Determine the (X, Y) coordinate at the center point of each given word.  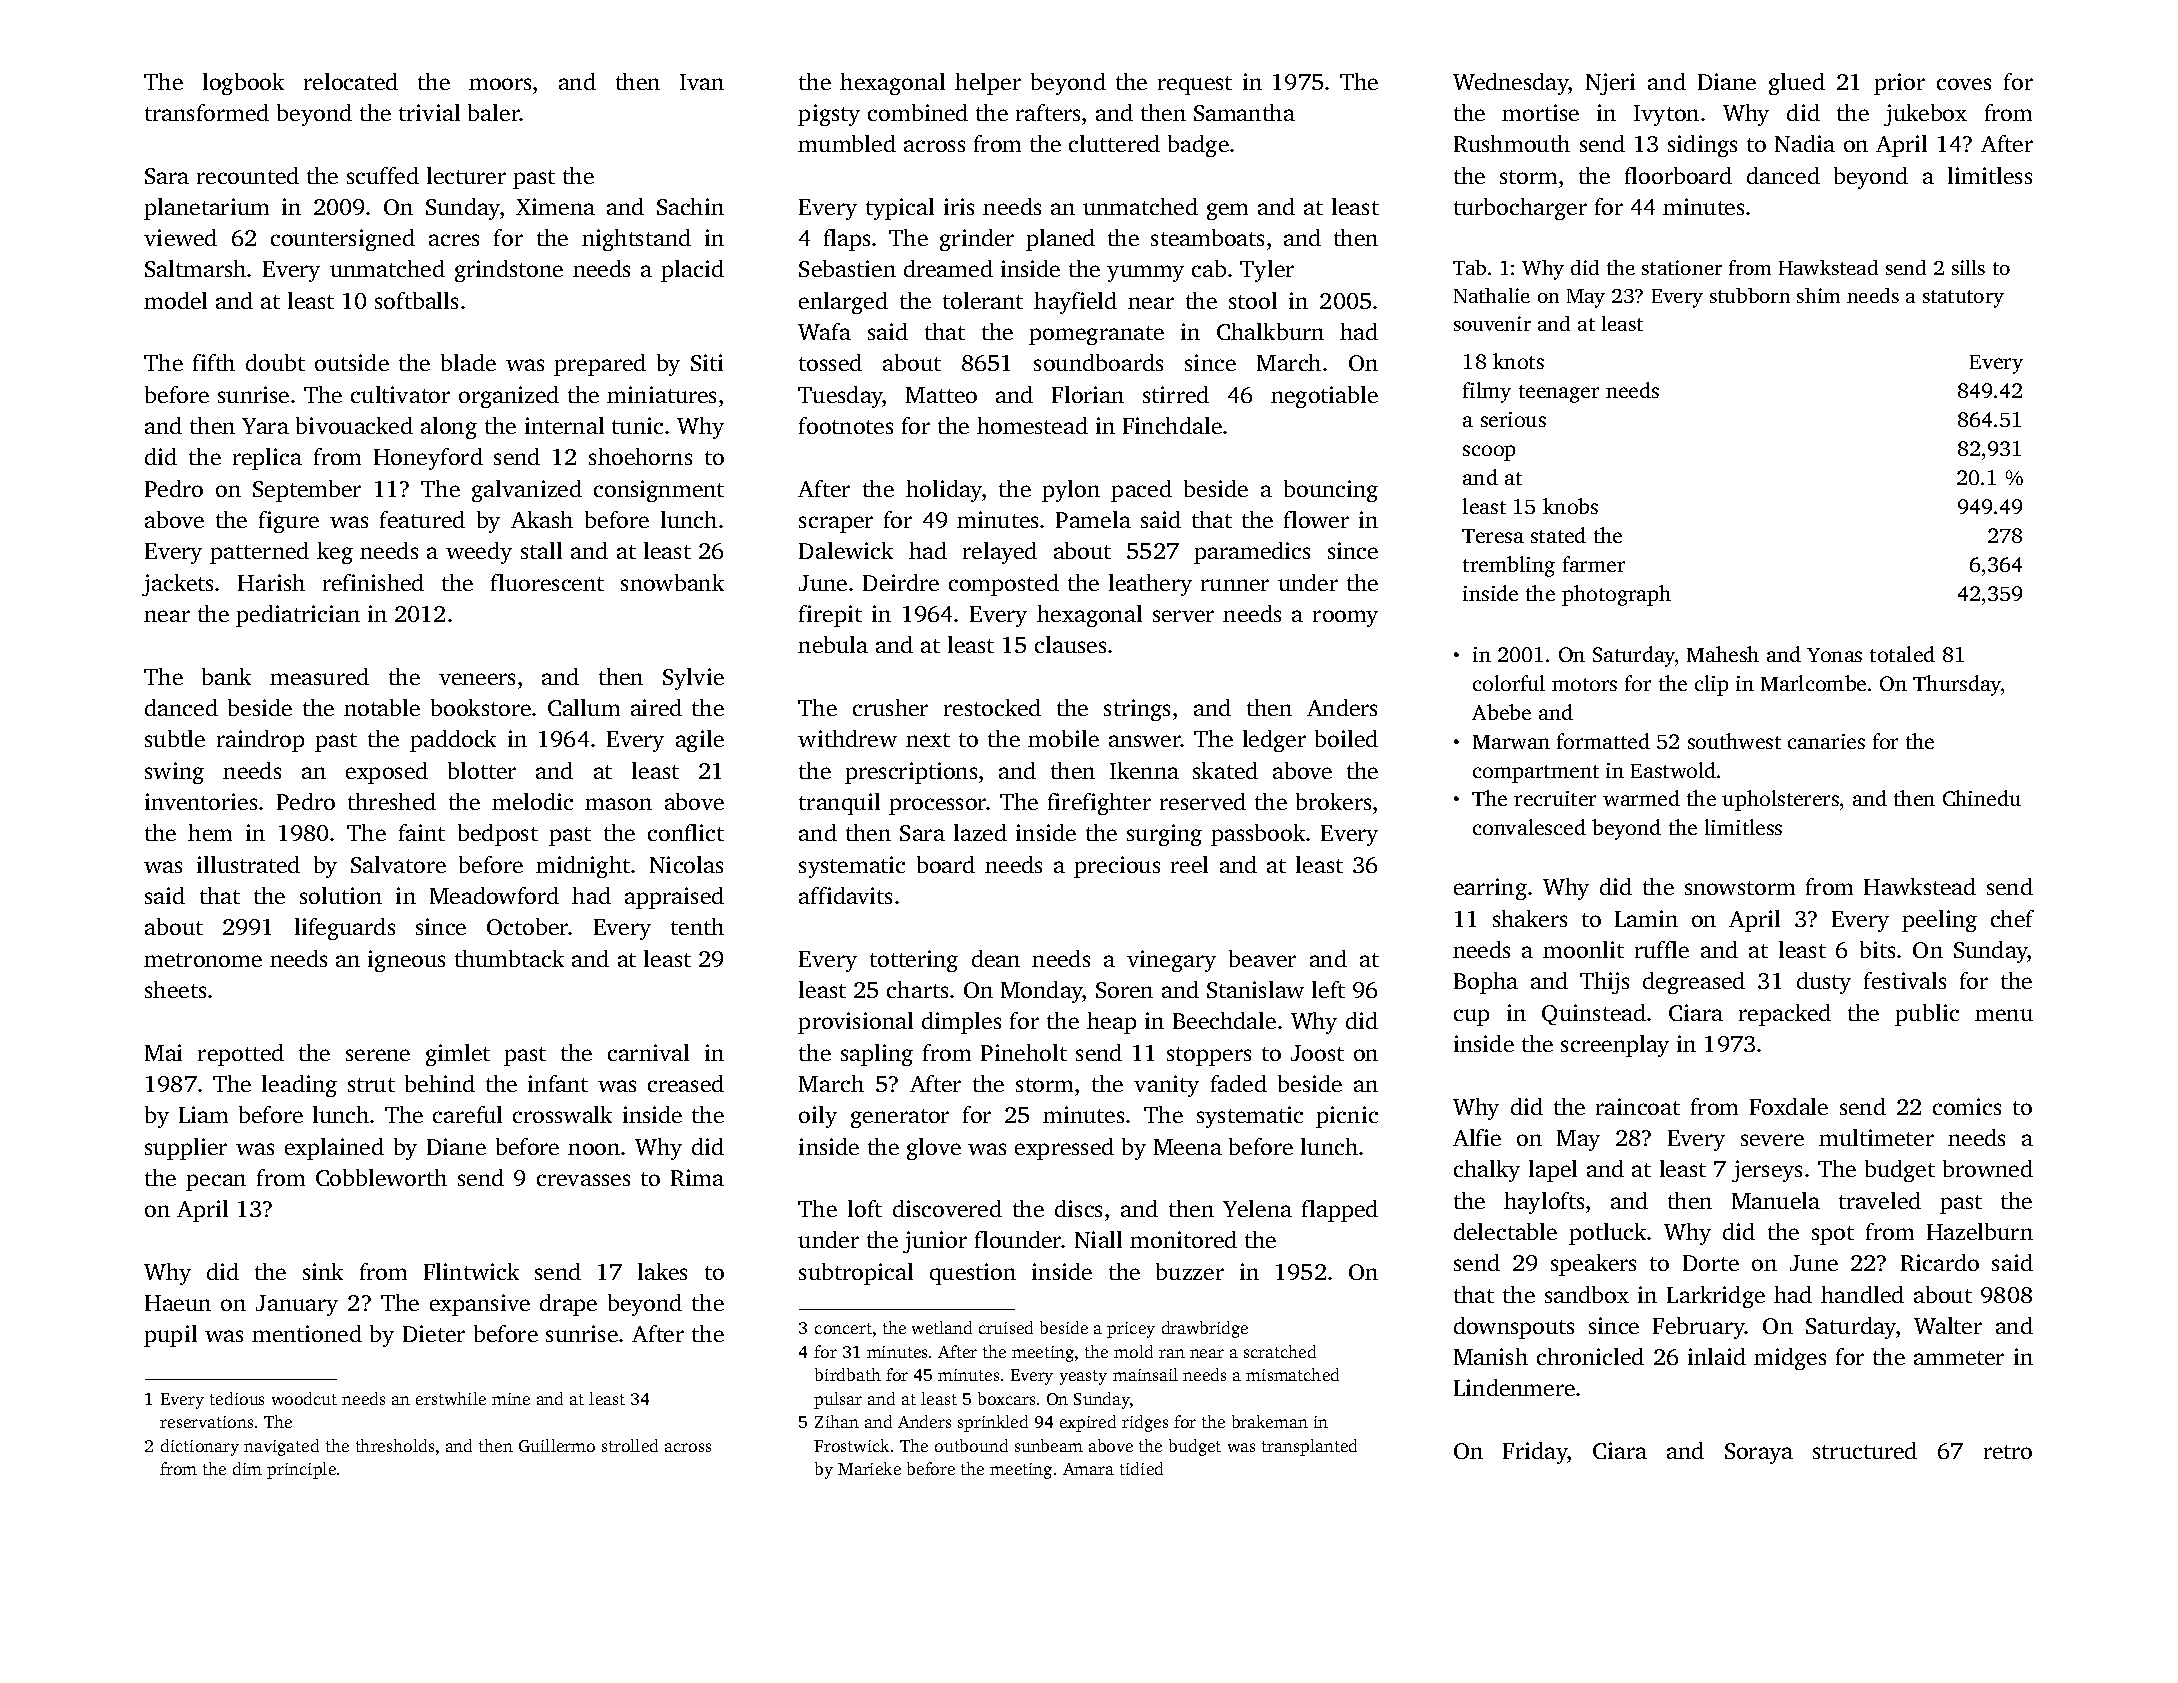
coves (1964, 84)
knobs (1570, 506)
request (1195, 85)
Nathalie (1492, 295)
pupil (170, 1336)
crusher (890, 707)
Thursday (1957, 685)
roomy (1345, 618)
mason (618, 804)
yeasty (1083, 1377)
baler (494, 112)
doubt (275, 362)
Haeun (178, 1303)
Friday (1535, 1453)
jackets (177, 585)
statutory (1963, 299)
